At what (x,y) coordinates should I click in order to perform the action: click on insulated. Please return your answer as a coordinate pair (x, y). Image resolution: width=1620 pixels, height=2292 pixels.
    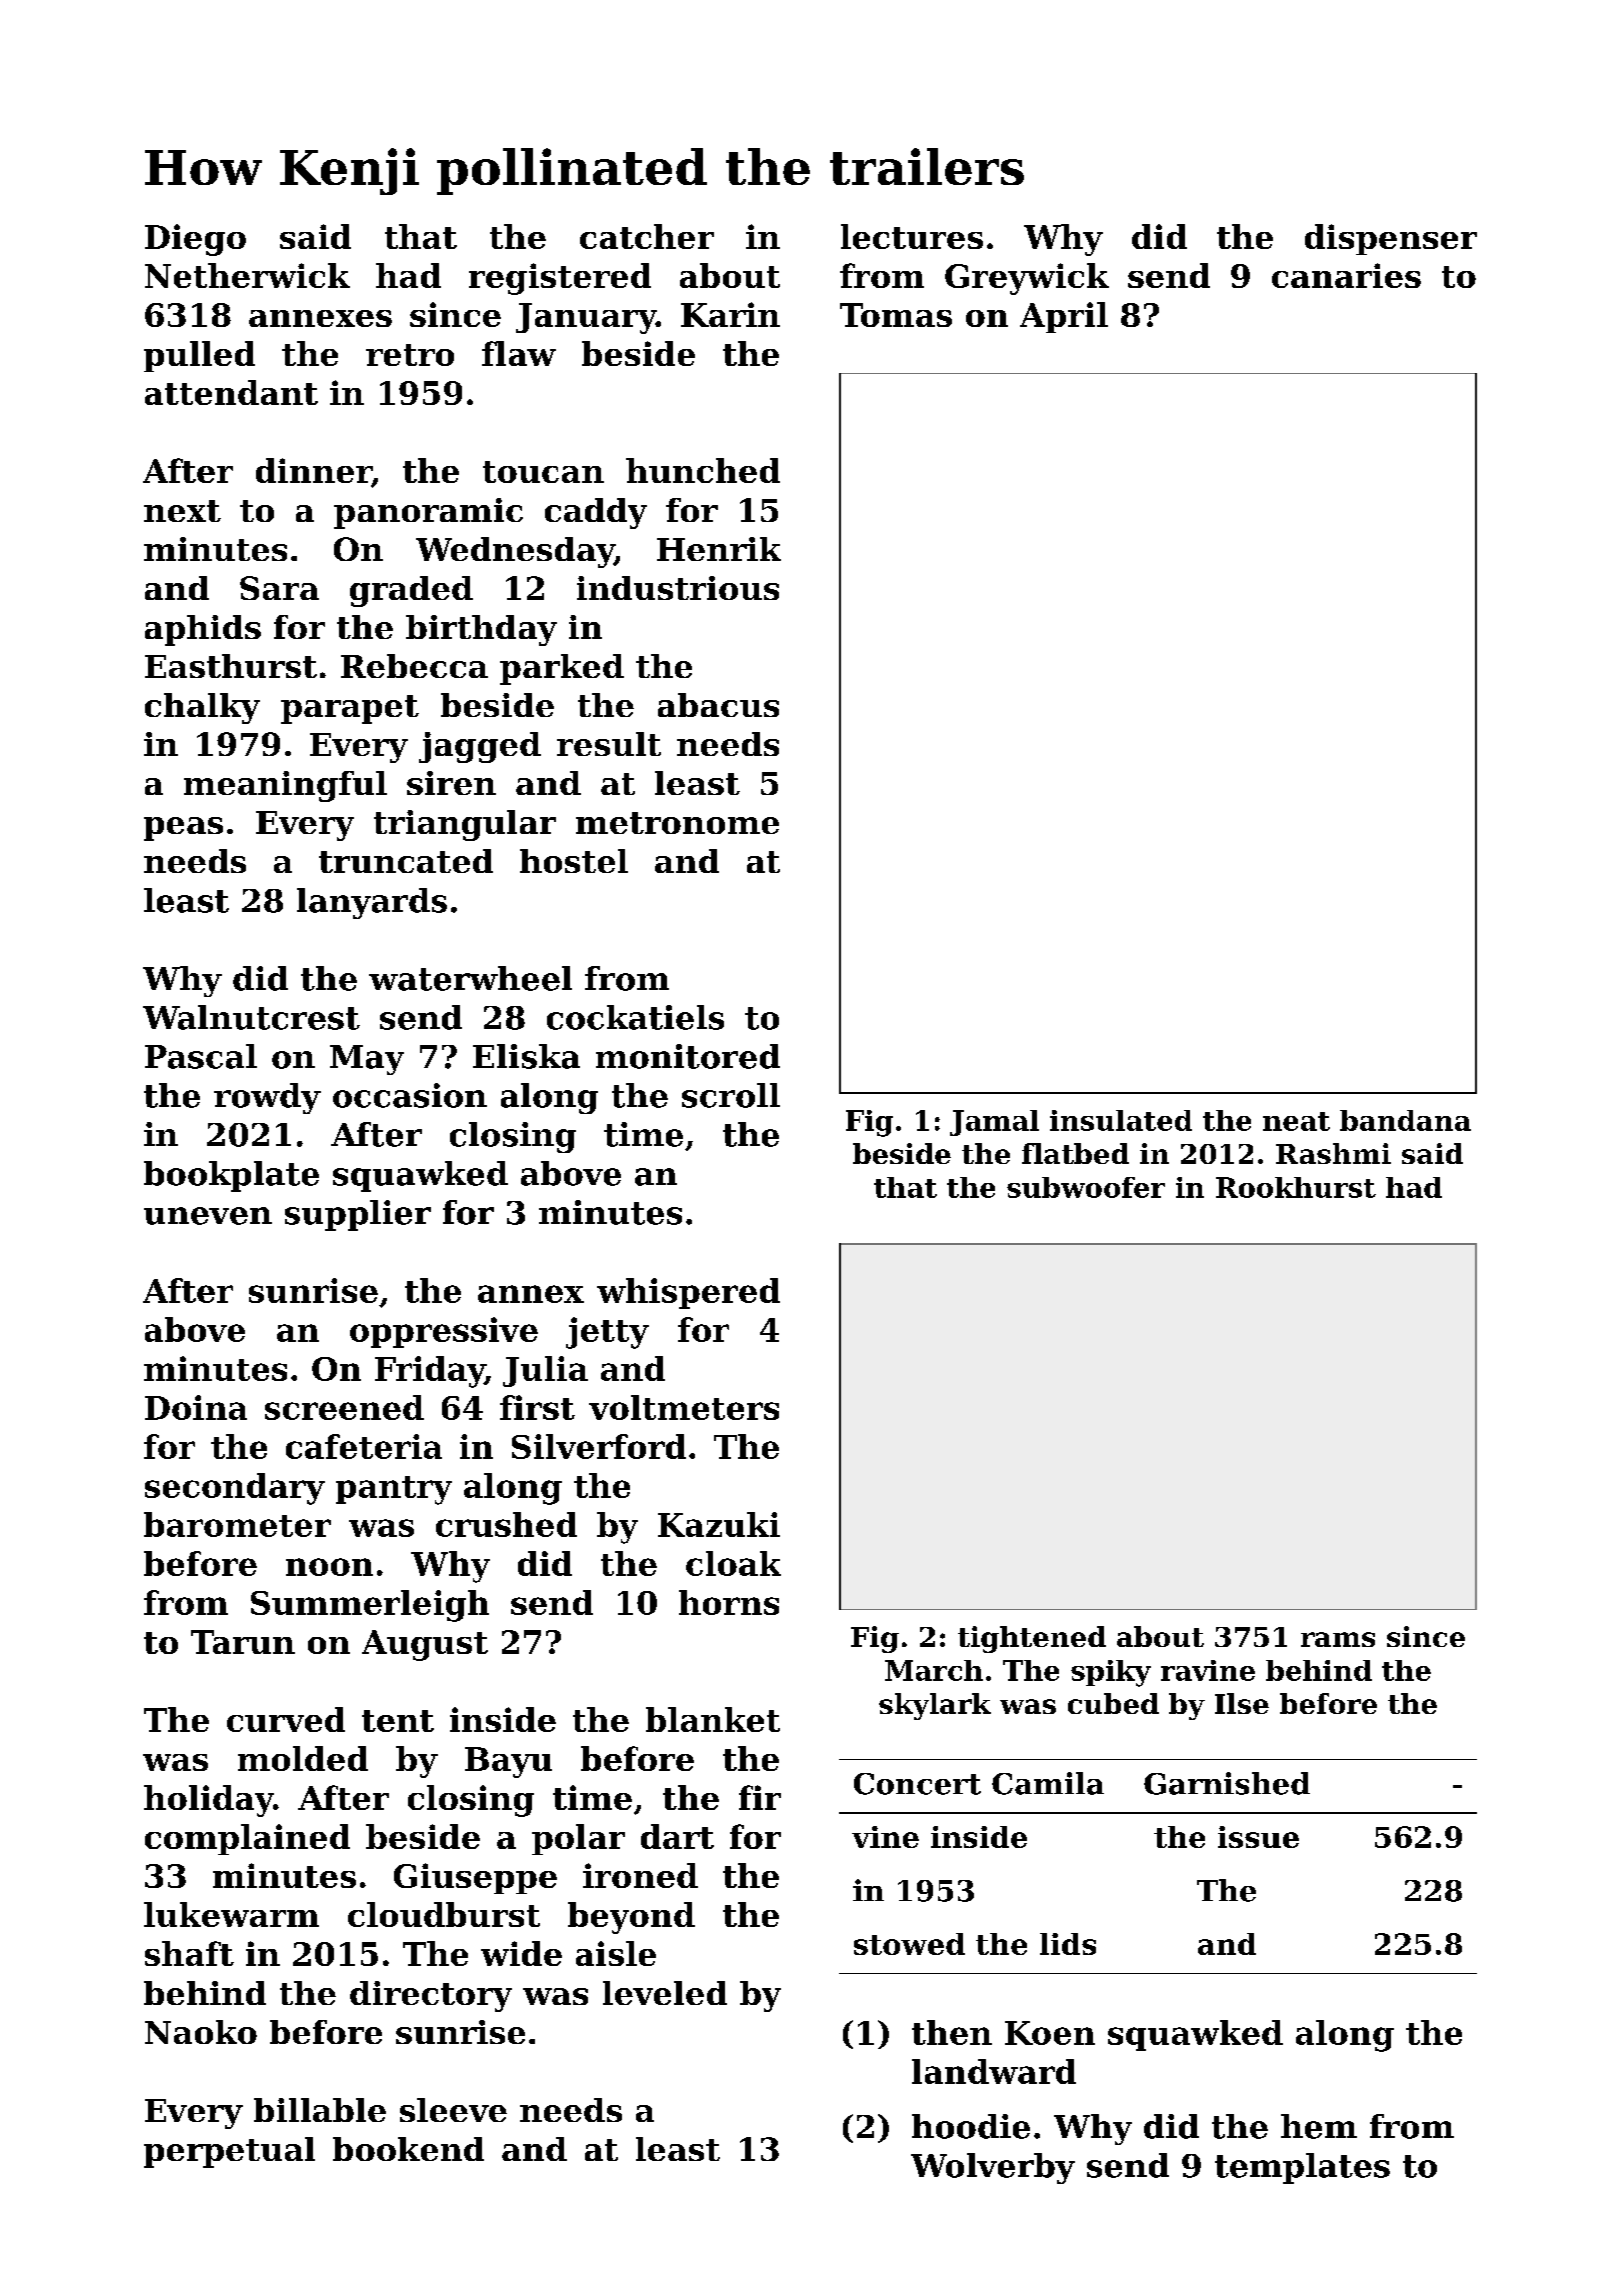
    Looking at the image, I should click on (1121, 1120).
